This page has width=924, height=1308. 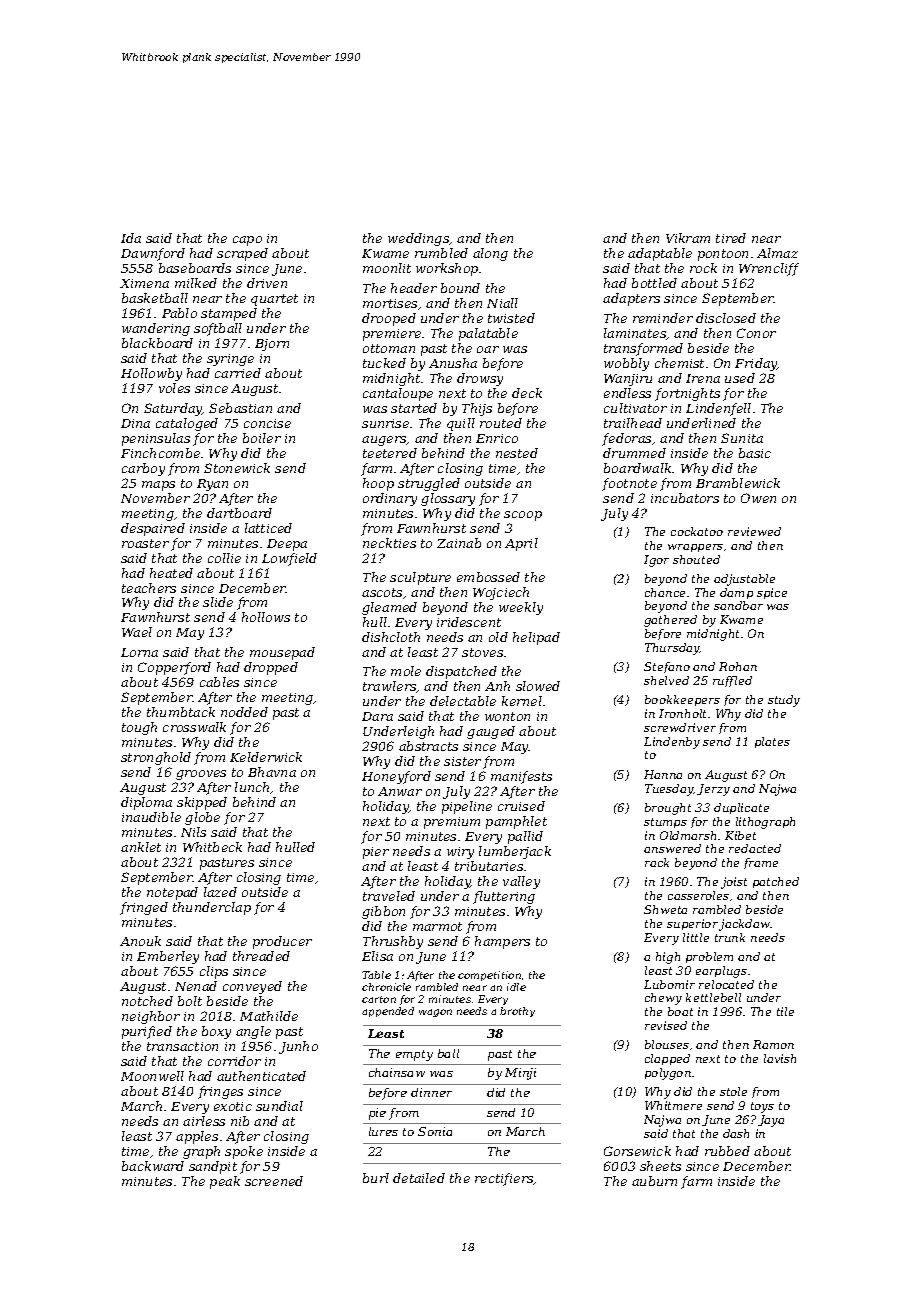 What do you see at coordinates (660, 1166) in the page?
I see `sheets` at bounding box center [660, 1166].
